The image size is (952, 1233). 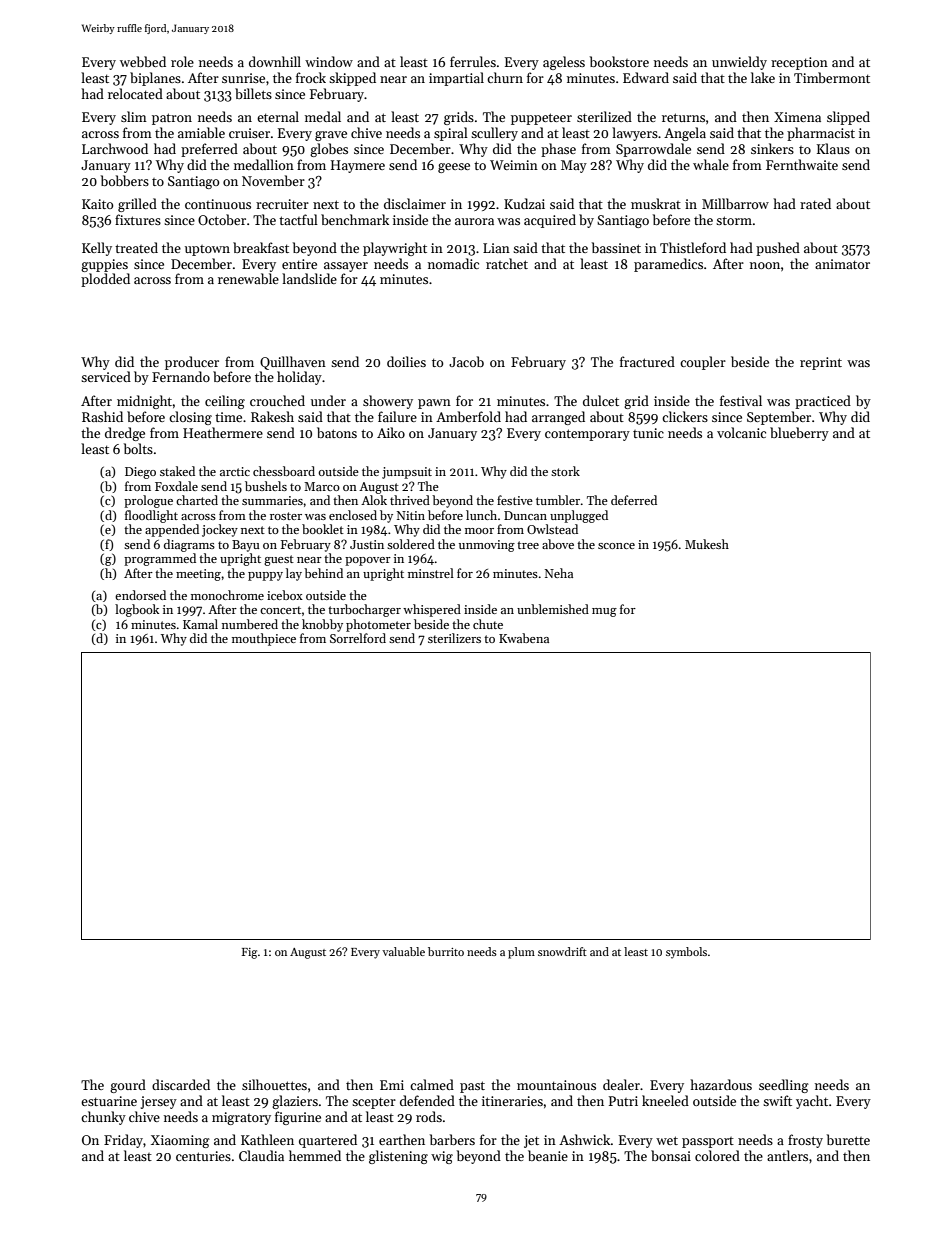 I want to click on deferred, so click(x=634, y=500).
